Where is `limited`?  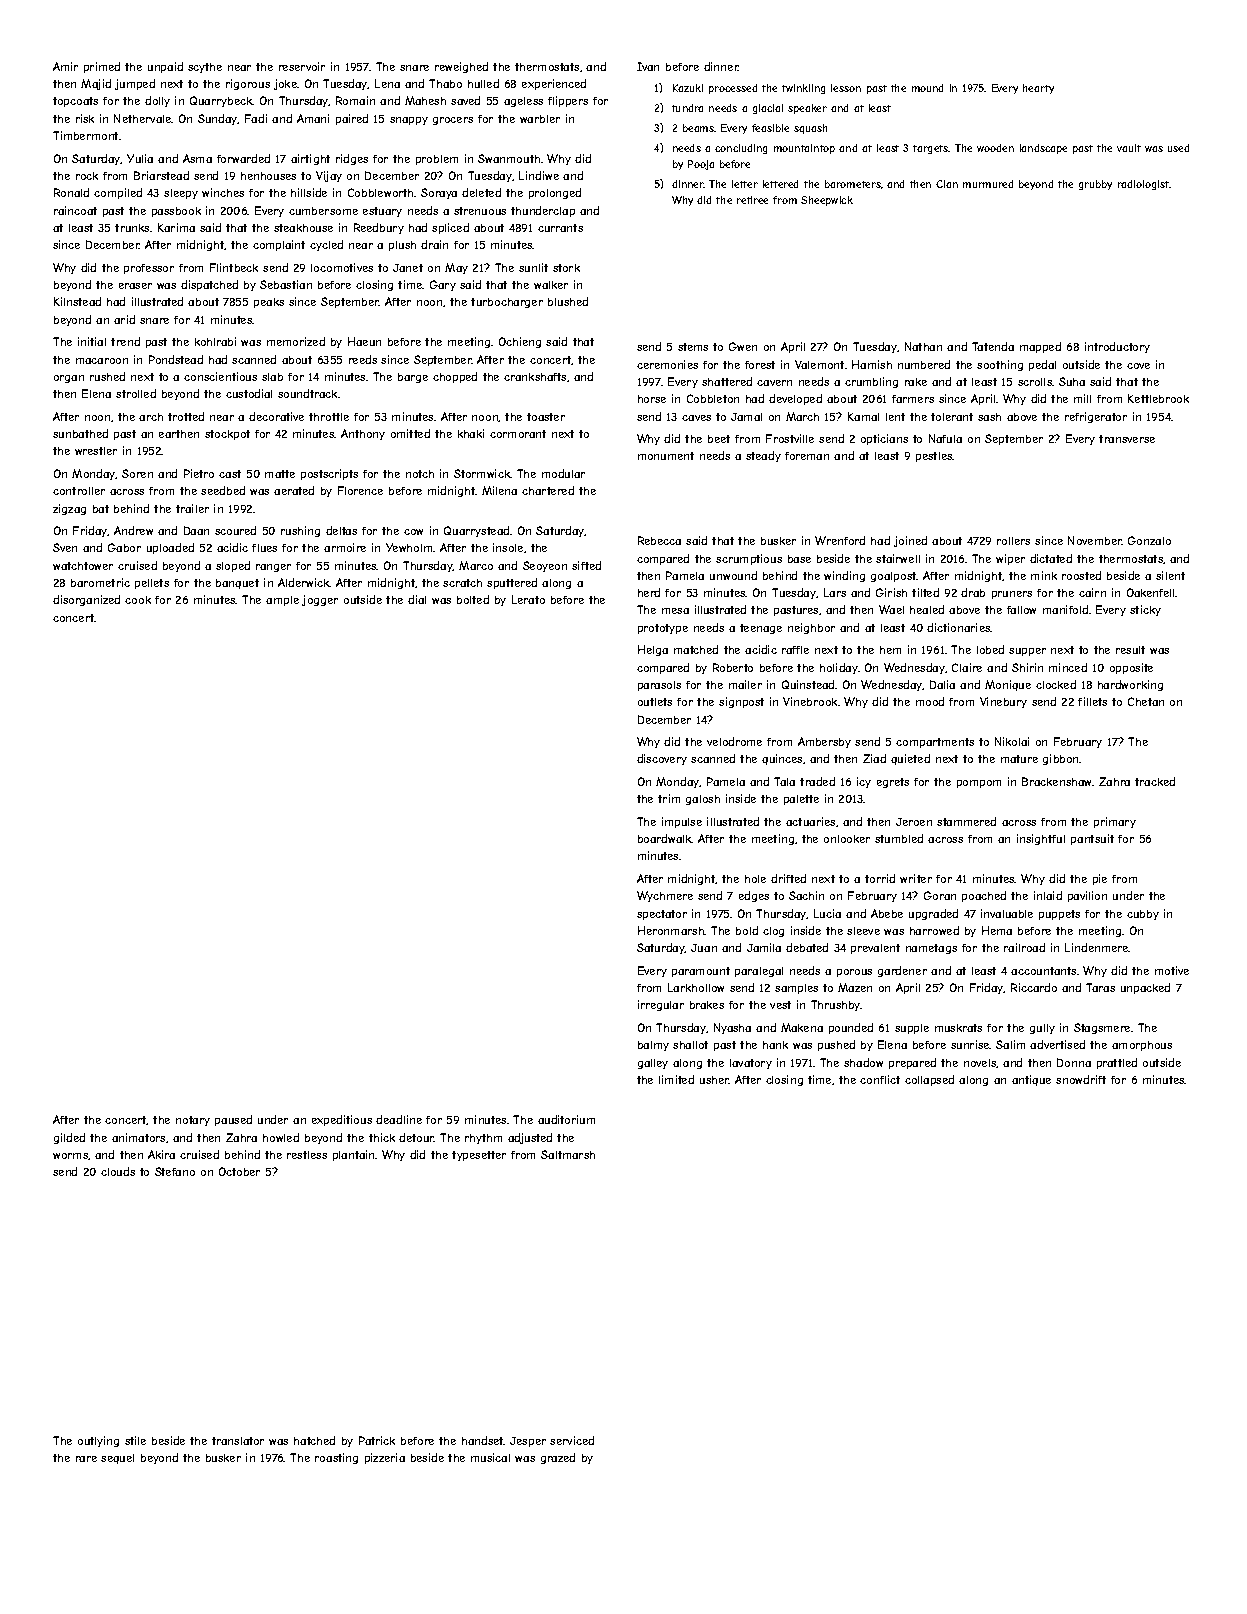 limited is located at coordinates (676, 1079).
